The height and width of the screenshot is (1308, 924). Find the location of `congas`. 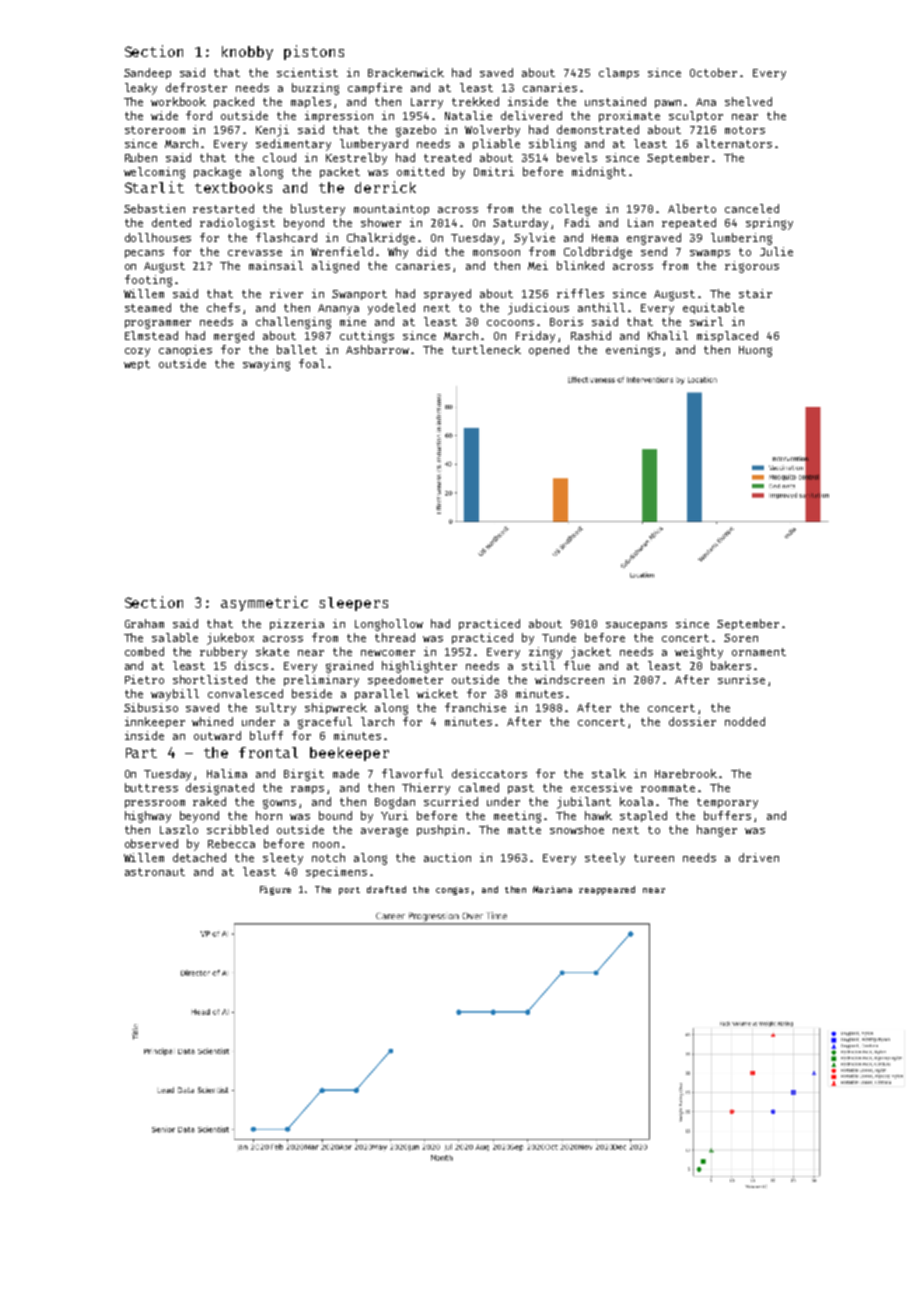

congas is located at coordinates (452, 891).
